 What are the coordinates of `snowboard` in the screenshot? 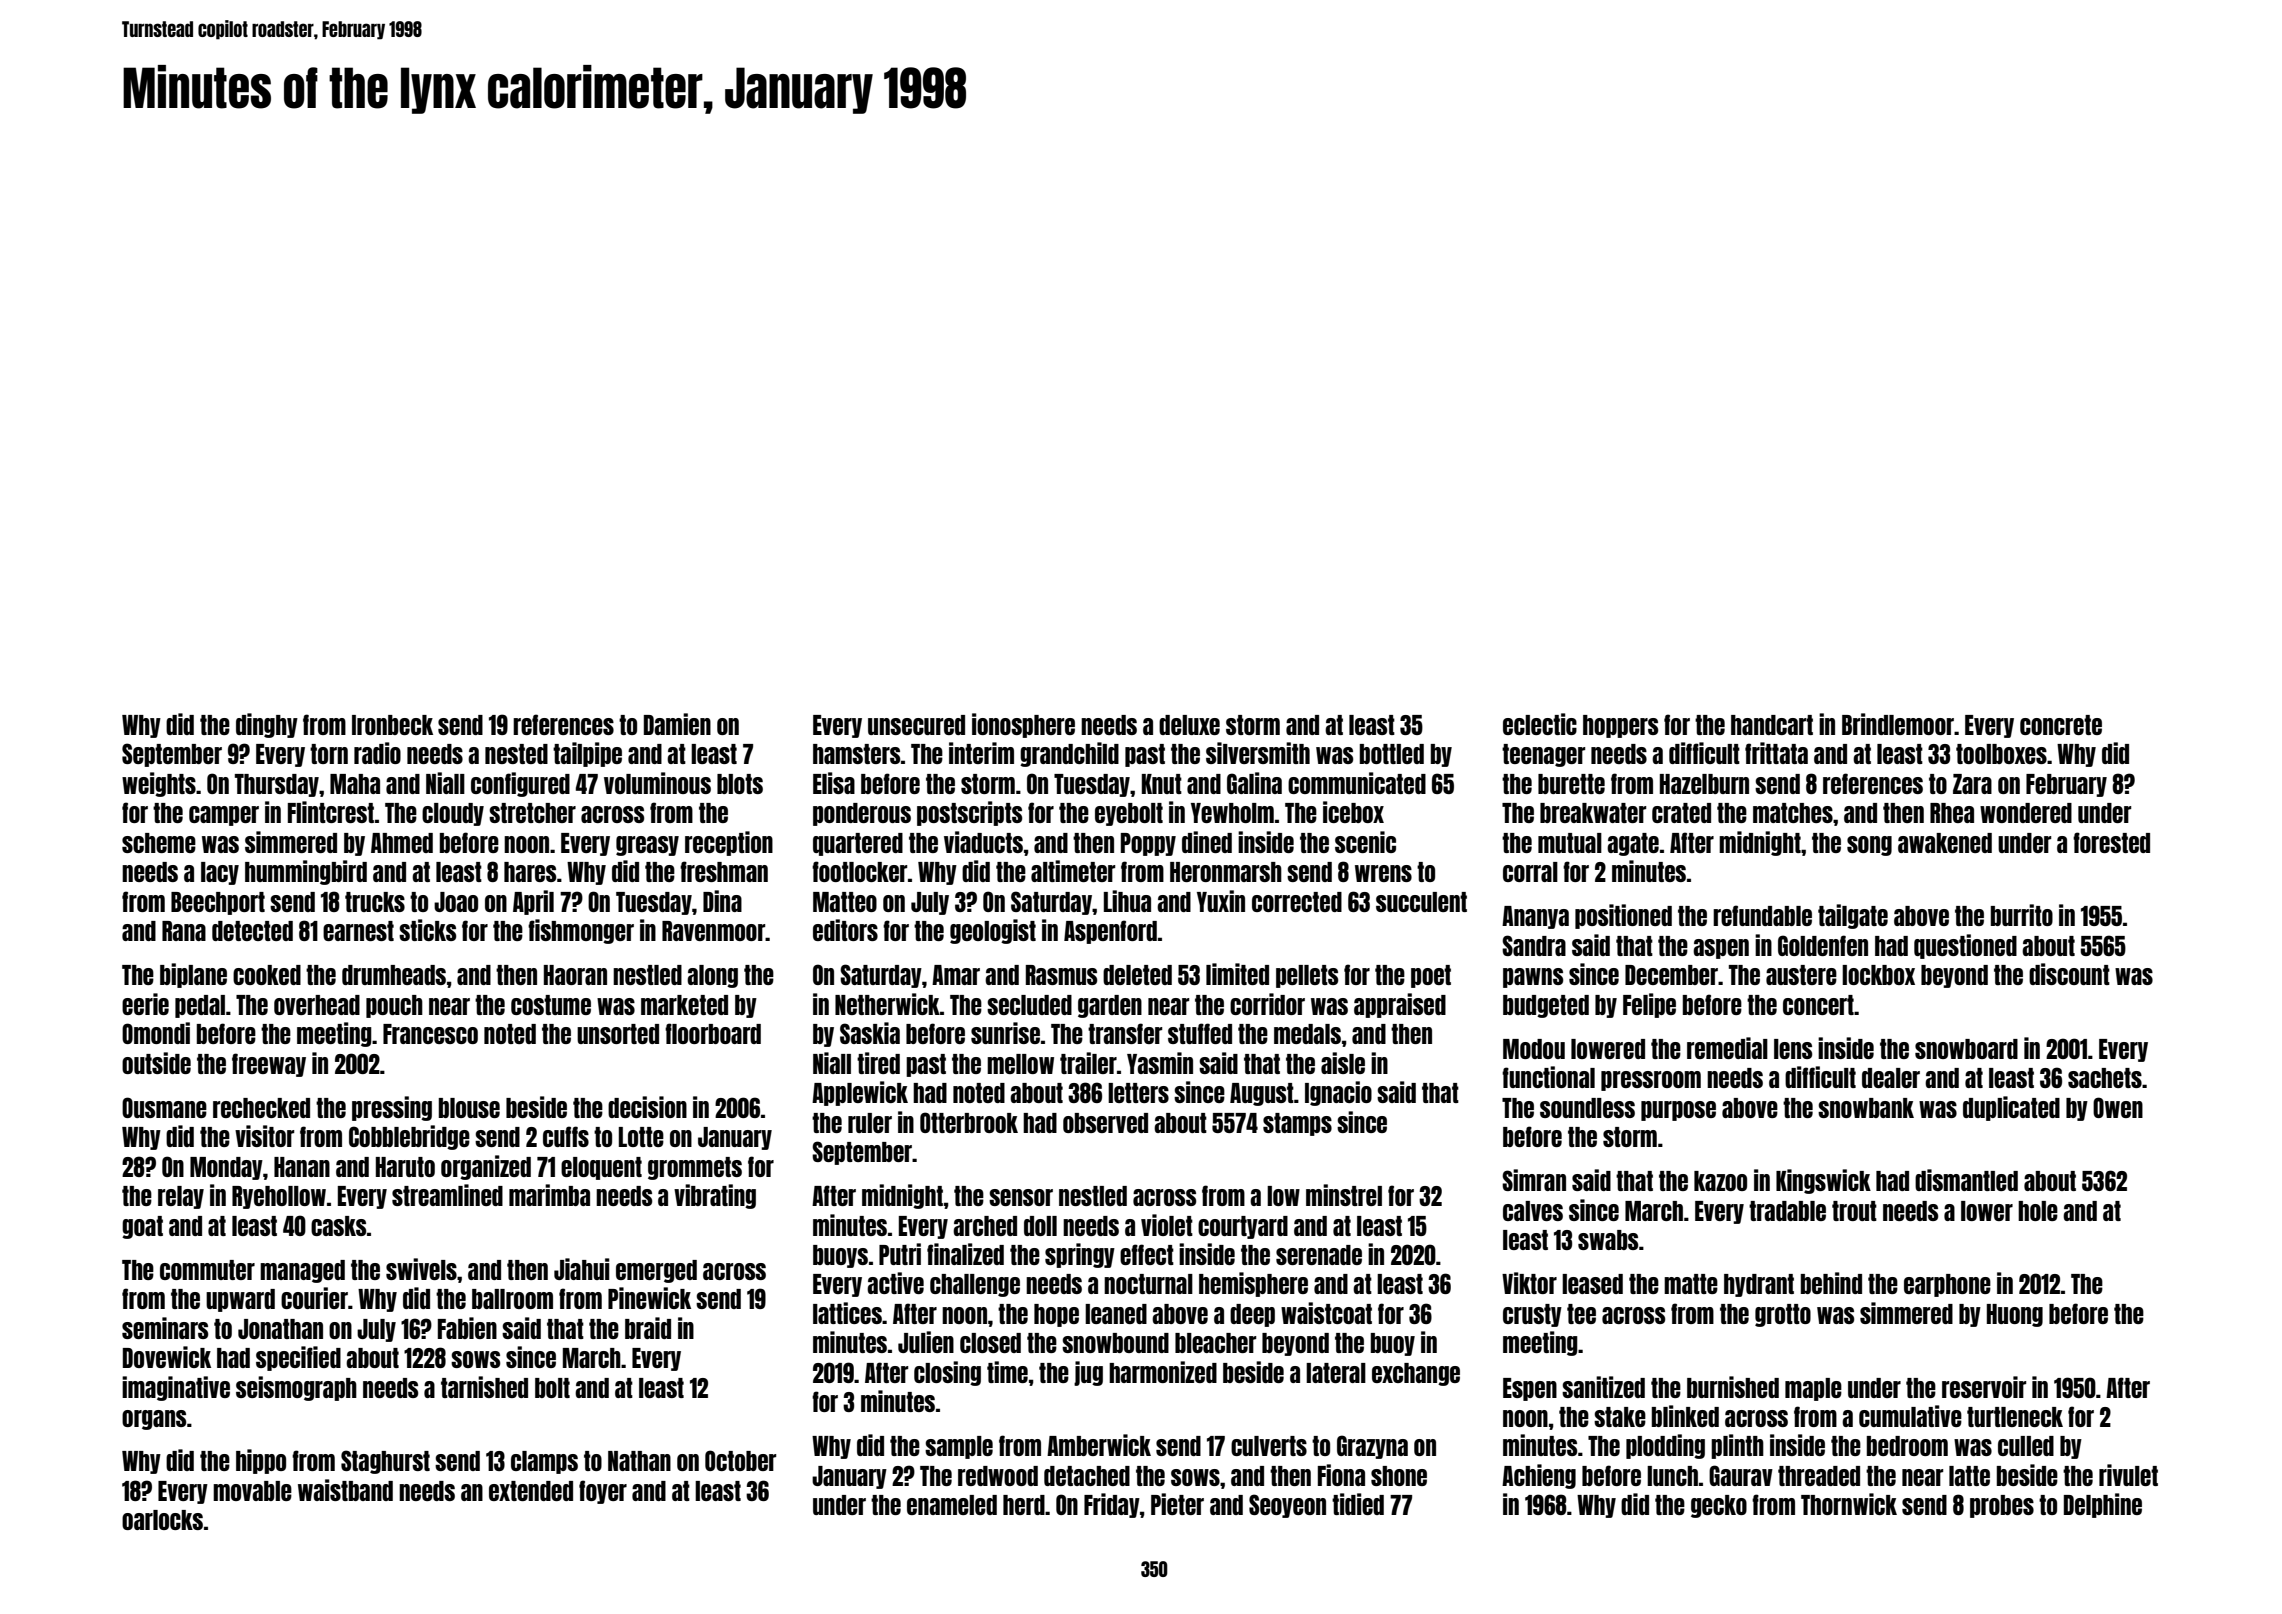 It's located at (1966, 1049).
